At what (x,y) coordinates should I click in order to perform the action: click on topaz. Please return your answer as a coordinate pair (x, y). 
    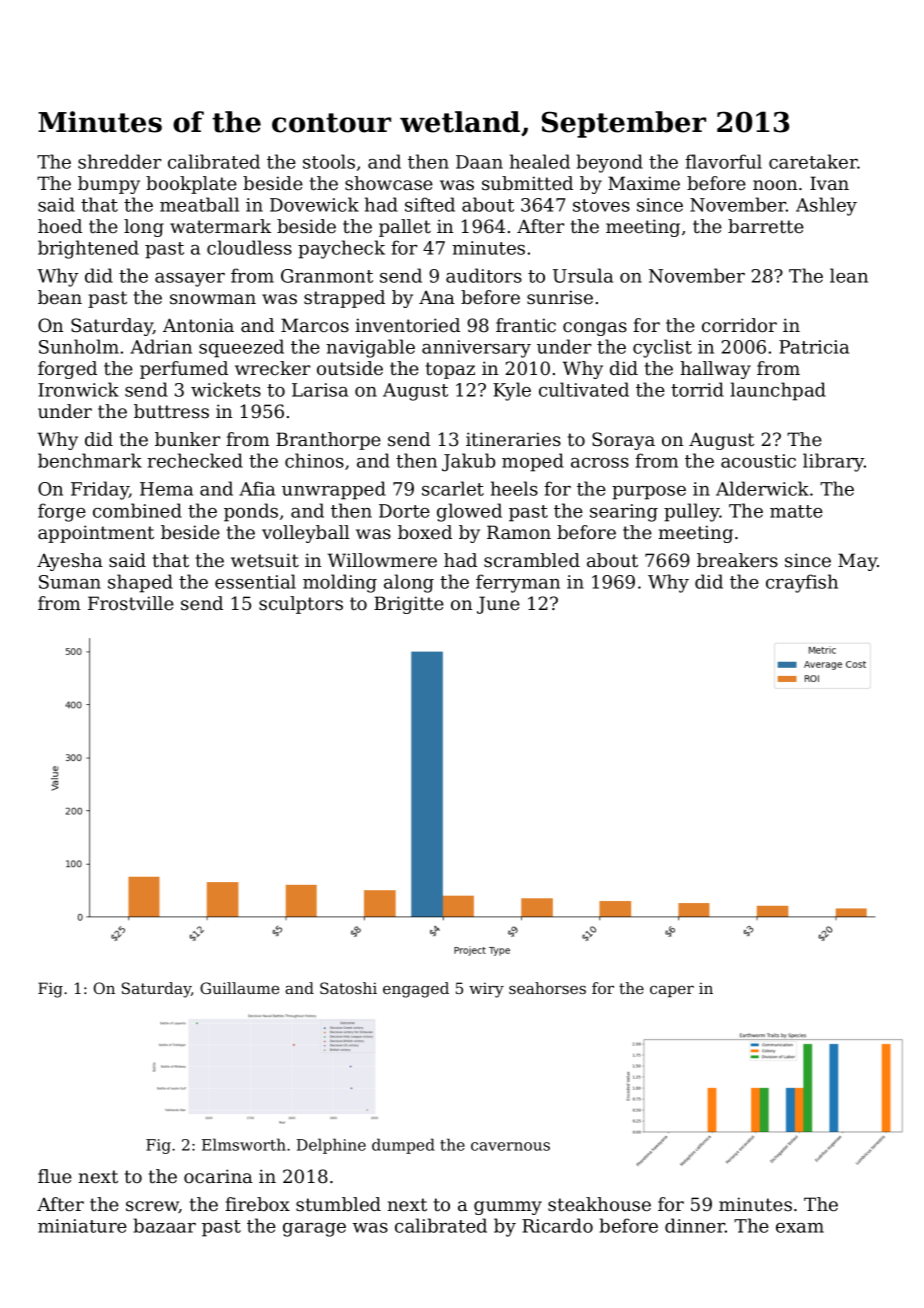
    Looking at the image, I should click on (450, 370).
